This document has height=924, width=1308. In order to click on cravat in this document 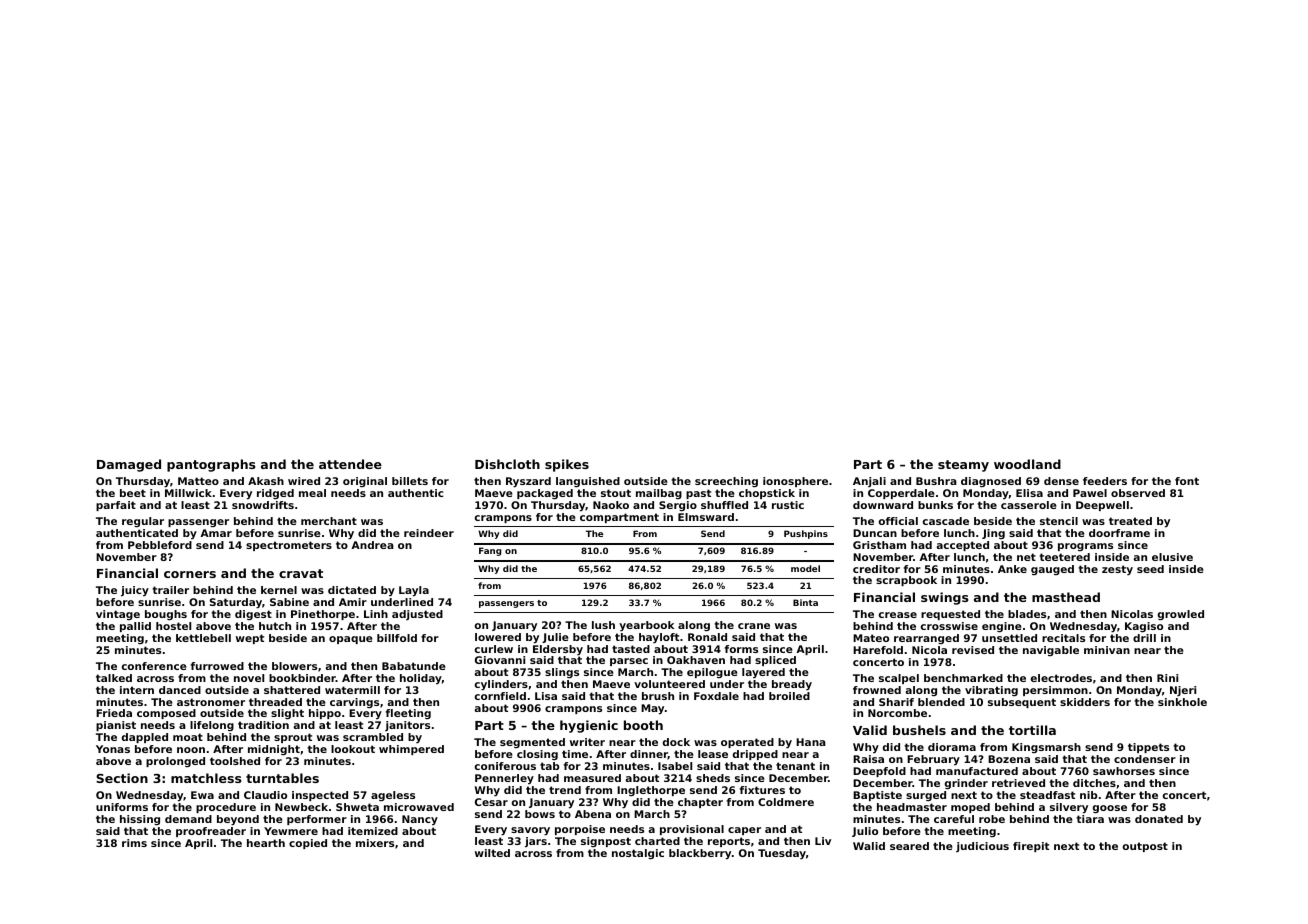, I will do `click(301, 573)`.
